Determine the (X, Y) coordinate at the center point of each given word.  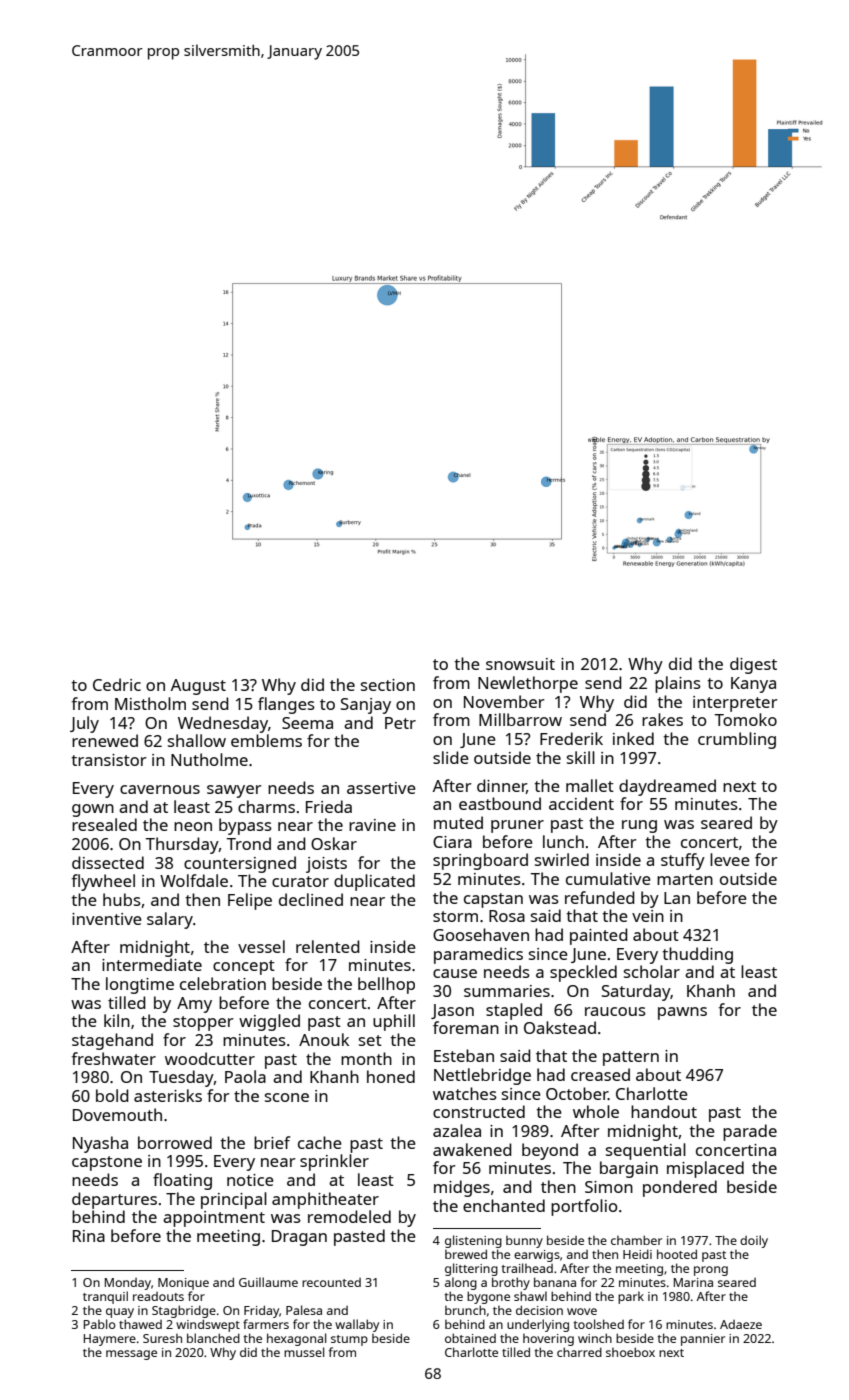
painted (599, 936)
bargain (629, 1169)
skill (581, 757)
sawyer (234, 791)
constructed (479, 1111)
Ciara (452, 842)
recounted (331, 1282)
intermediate (152, 964)
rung (639, 826)
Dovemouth (117, 1114)
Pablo (100, 1324)
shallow (197, 740)
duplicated (374, 882)
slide (451, 757)
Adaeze (741, 1324)
